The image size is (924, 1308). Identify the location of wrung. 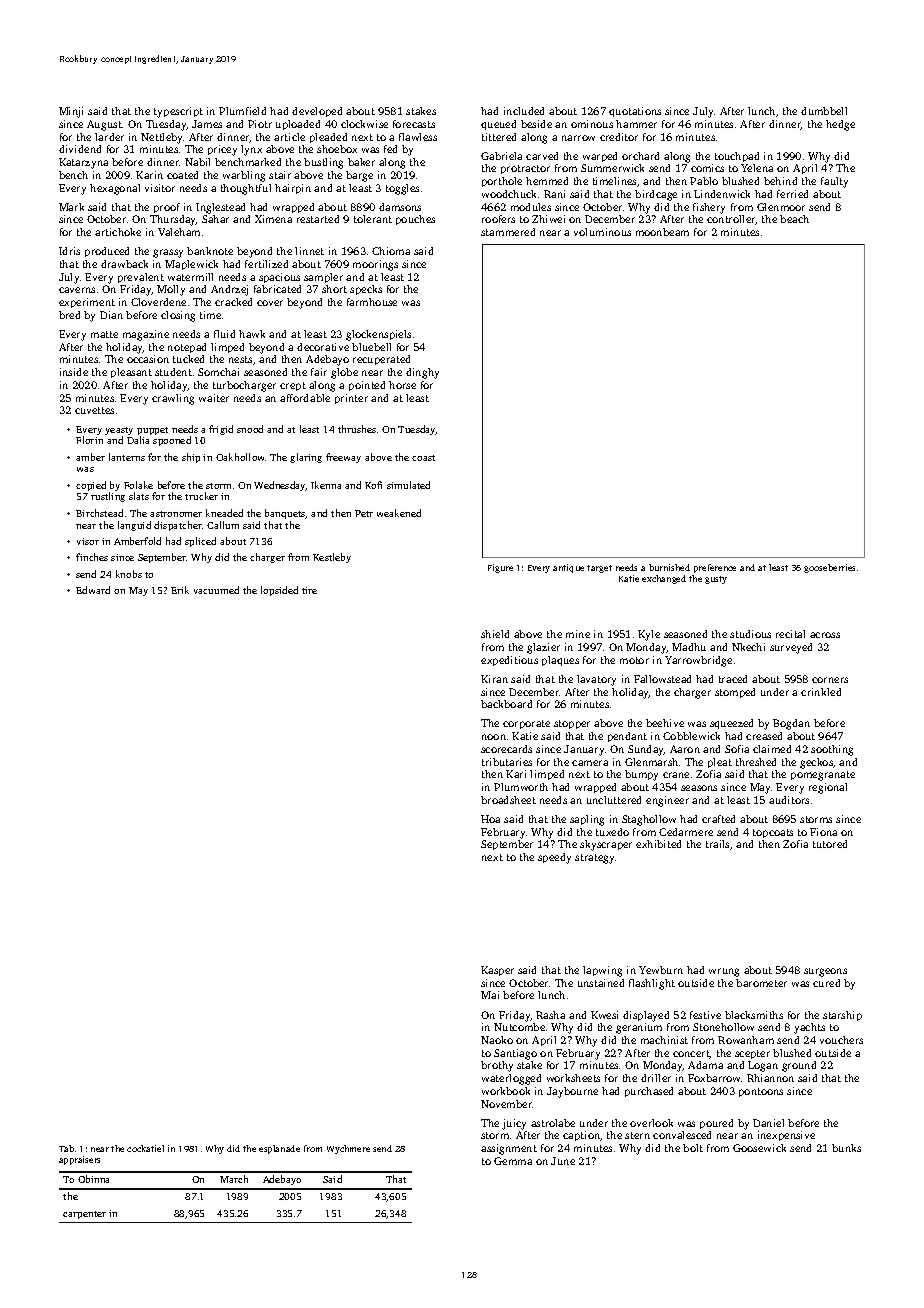
(724, 972).
